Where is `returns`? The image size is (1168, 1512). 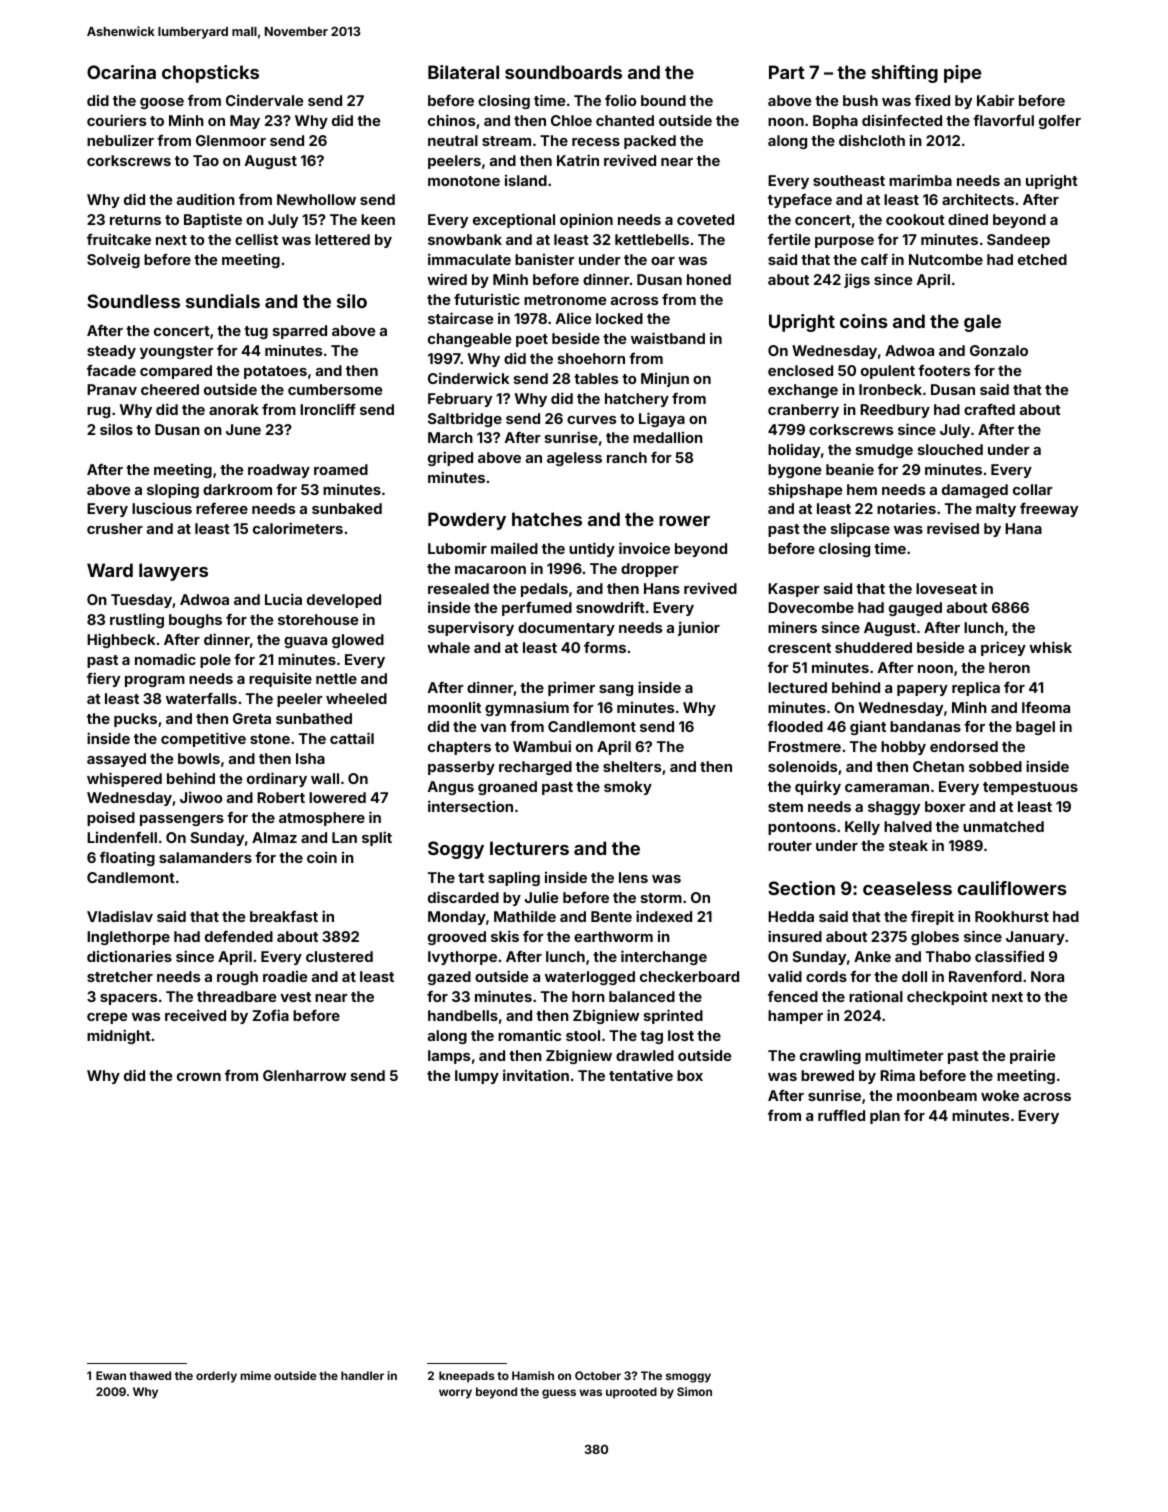 returns is located at coordinates (135, 220).
